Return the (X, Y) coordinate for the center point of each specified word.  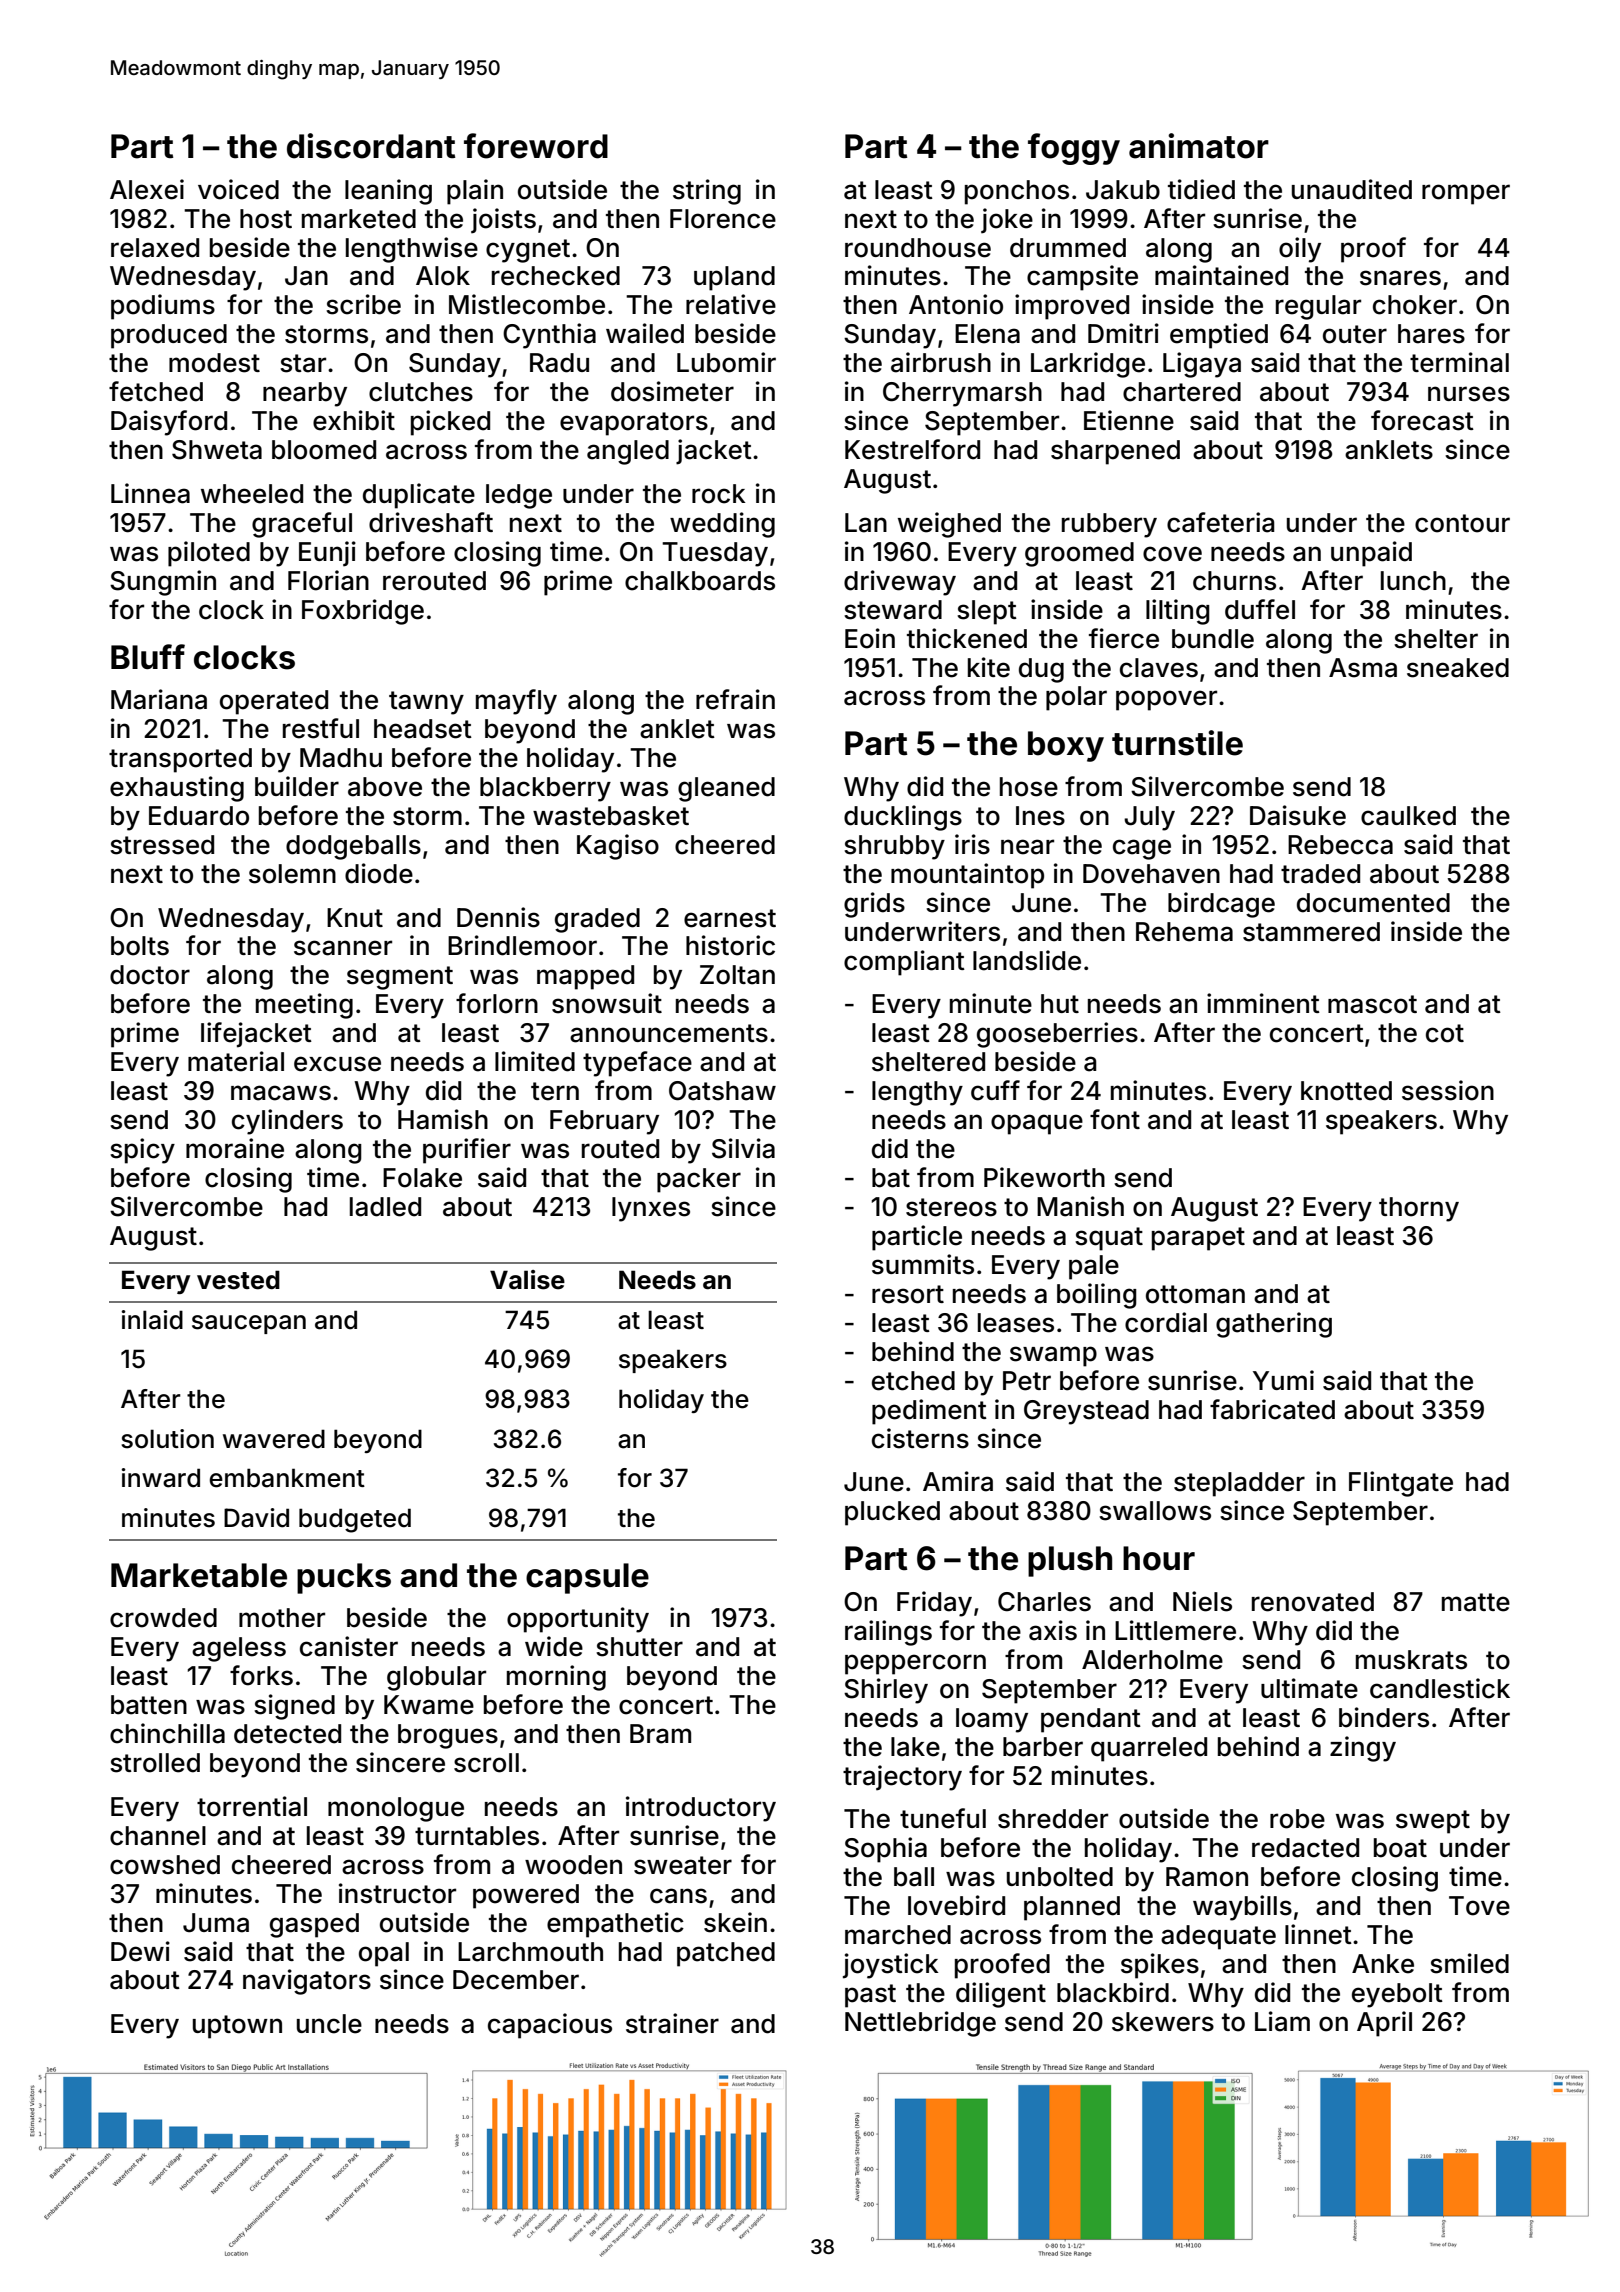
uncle (329, 2024)
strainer (672, 2023)
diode (379, 873)
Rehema (1184, 932)
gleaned (726, 789)
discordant (371, 146)
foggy (1074, 149)
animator (1199, 146)
